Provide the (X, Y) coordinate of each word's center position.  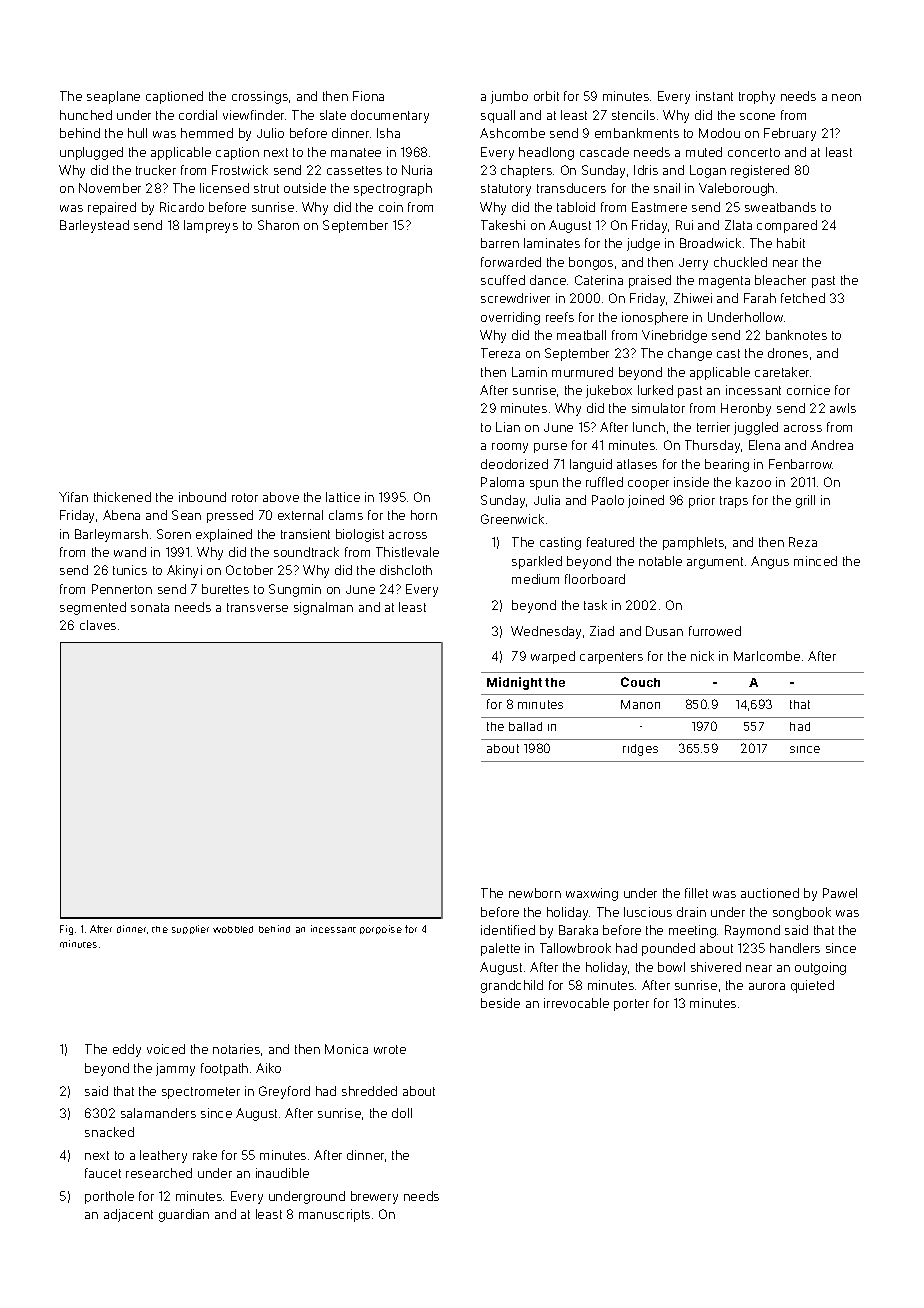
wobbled (233, 929)
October (249, 570)
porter (631, 1005)
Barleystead (94, 226)
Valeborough (736, 189)
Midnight (514, 683)
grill (805, 501)
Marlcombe (767, 656)
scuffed (503, 280)
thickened (122, 497)
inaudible (282, 1173)
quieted (812, 986)
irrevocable (576, 1003)
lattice (343, 497)
